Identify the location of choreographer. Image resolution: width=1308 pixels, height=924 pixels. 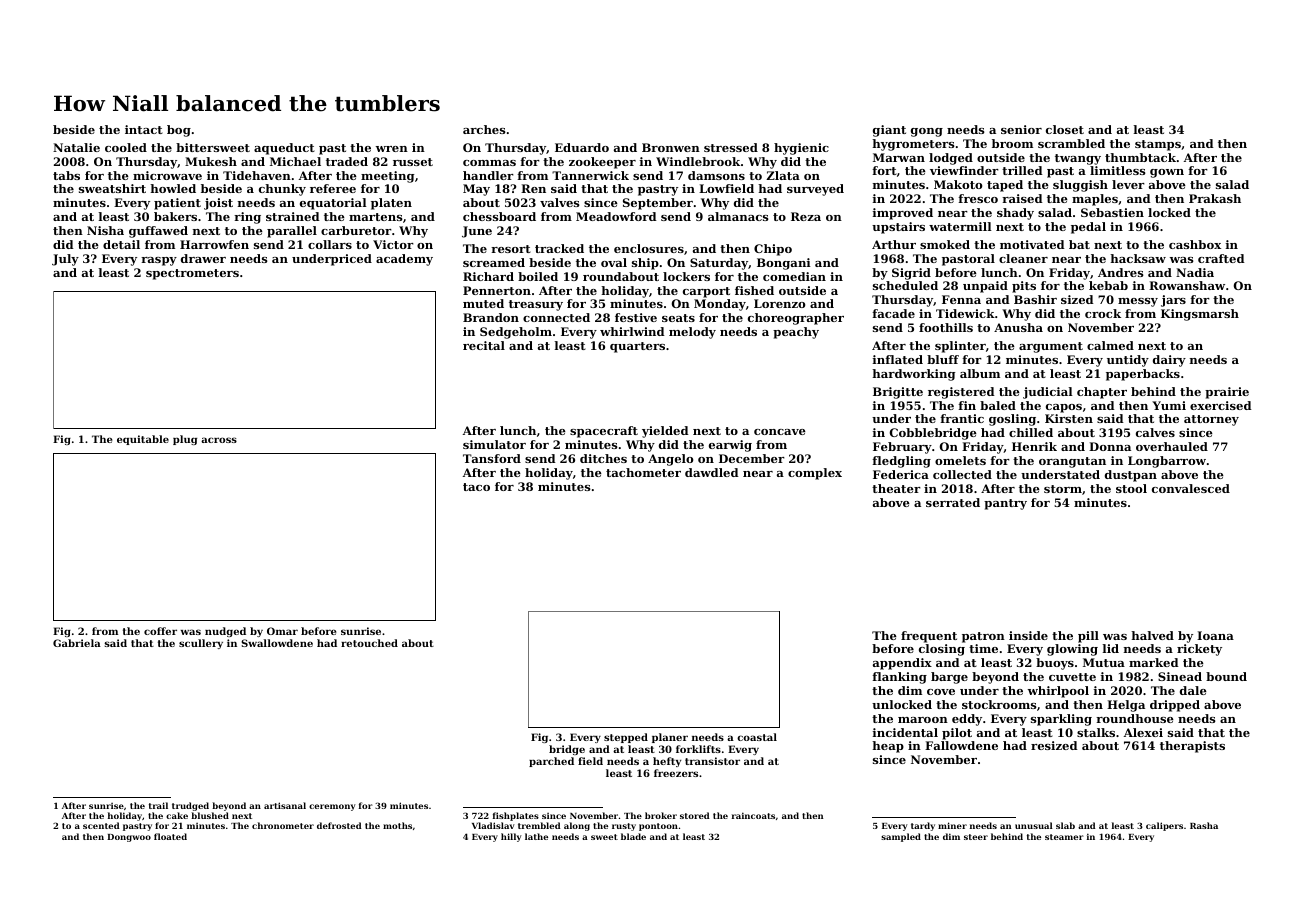
(796, 319).
